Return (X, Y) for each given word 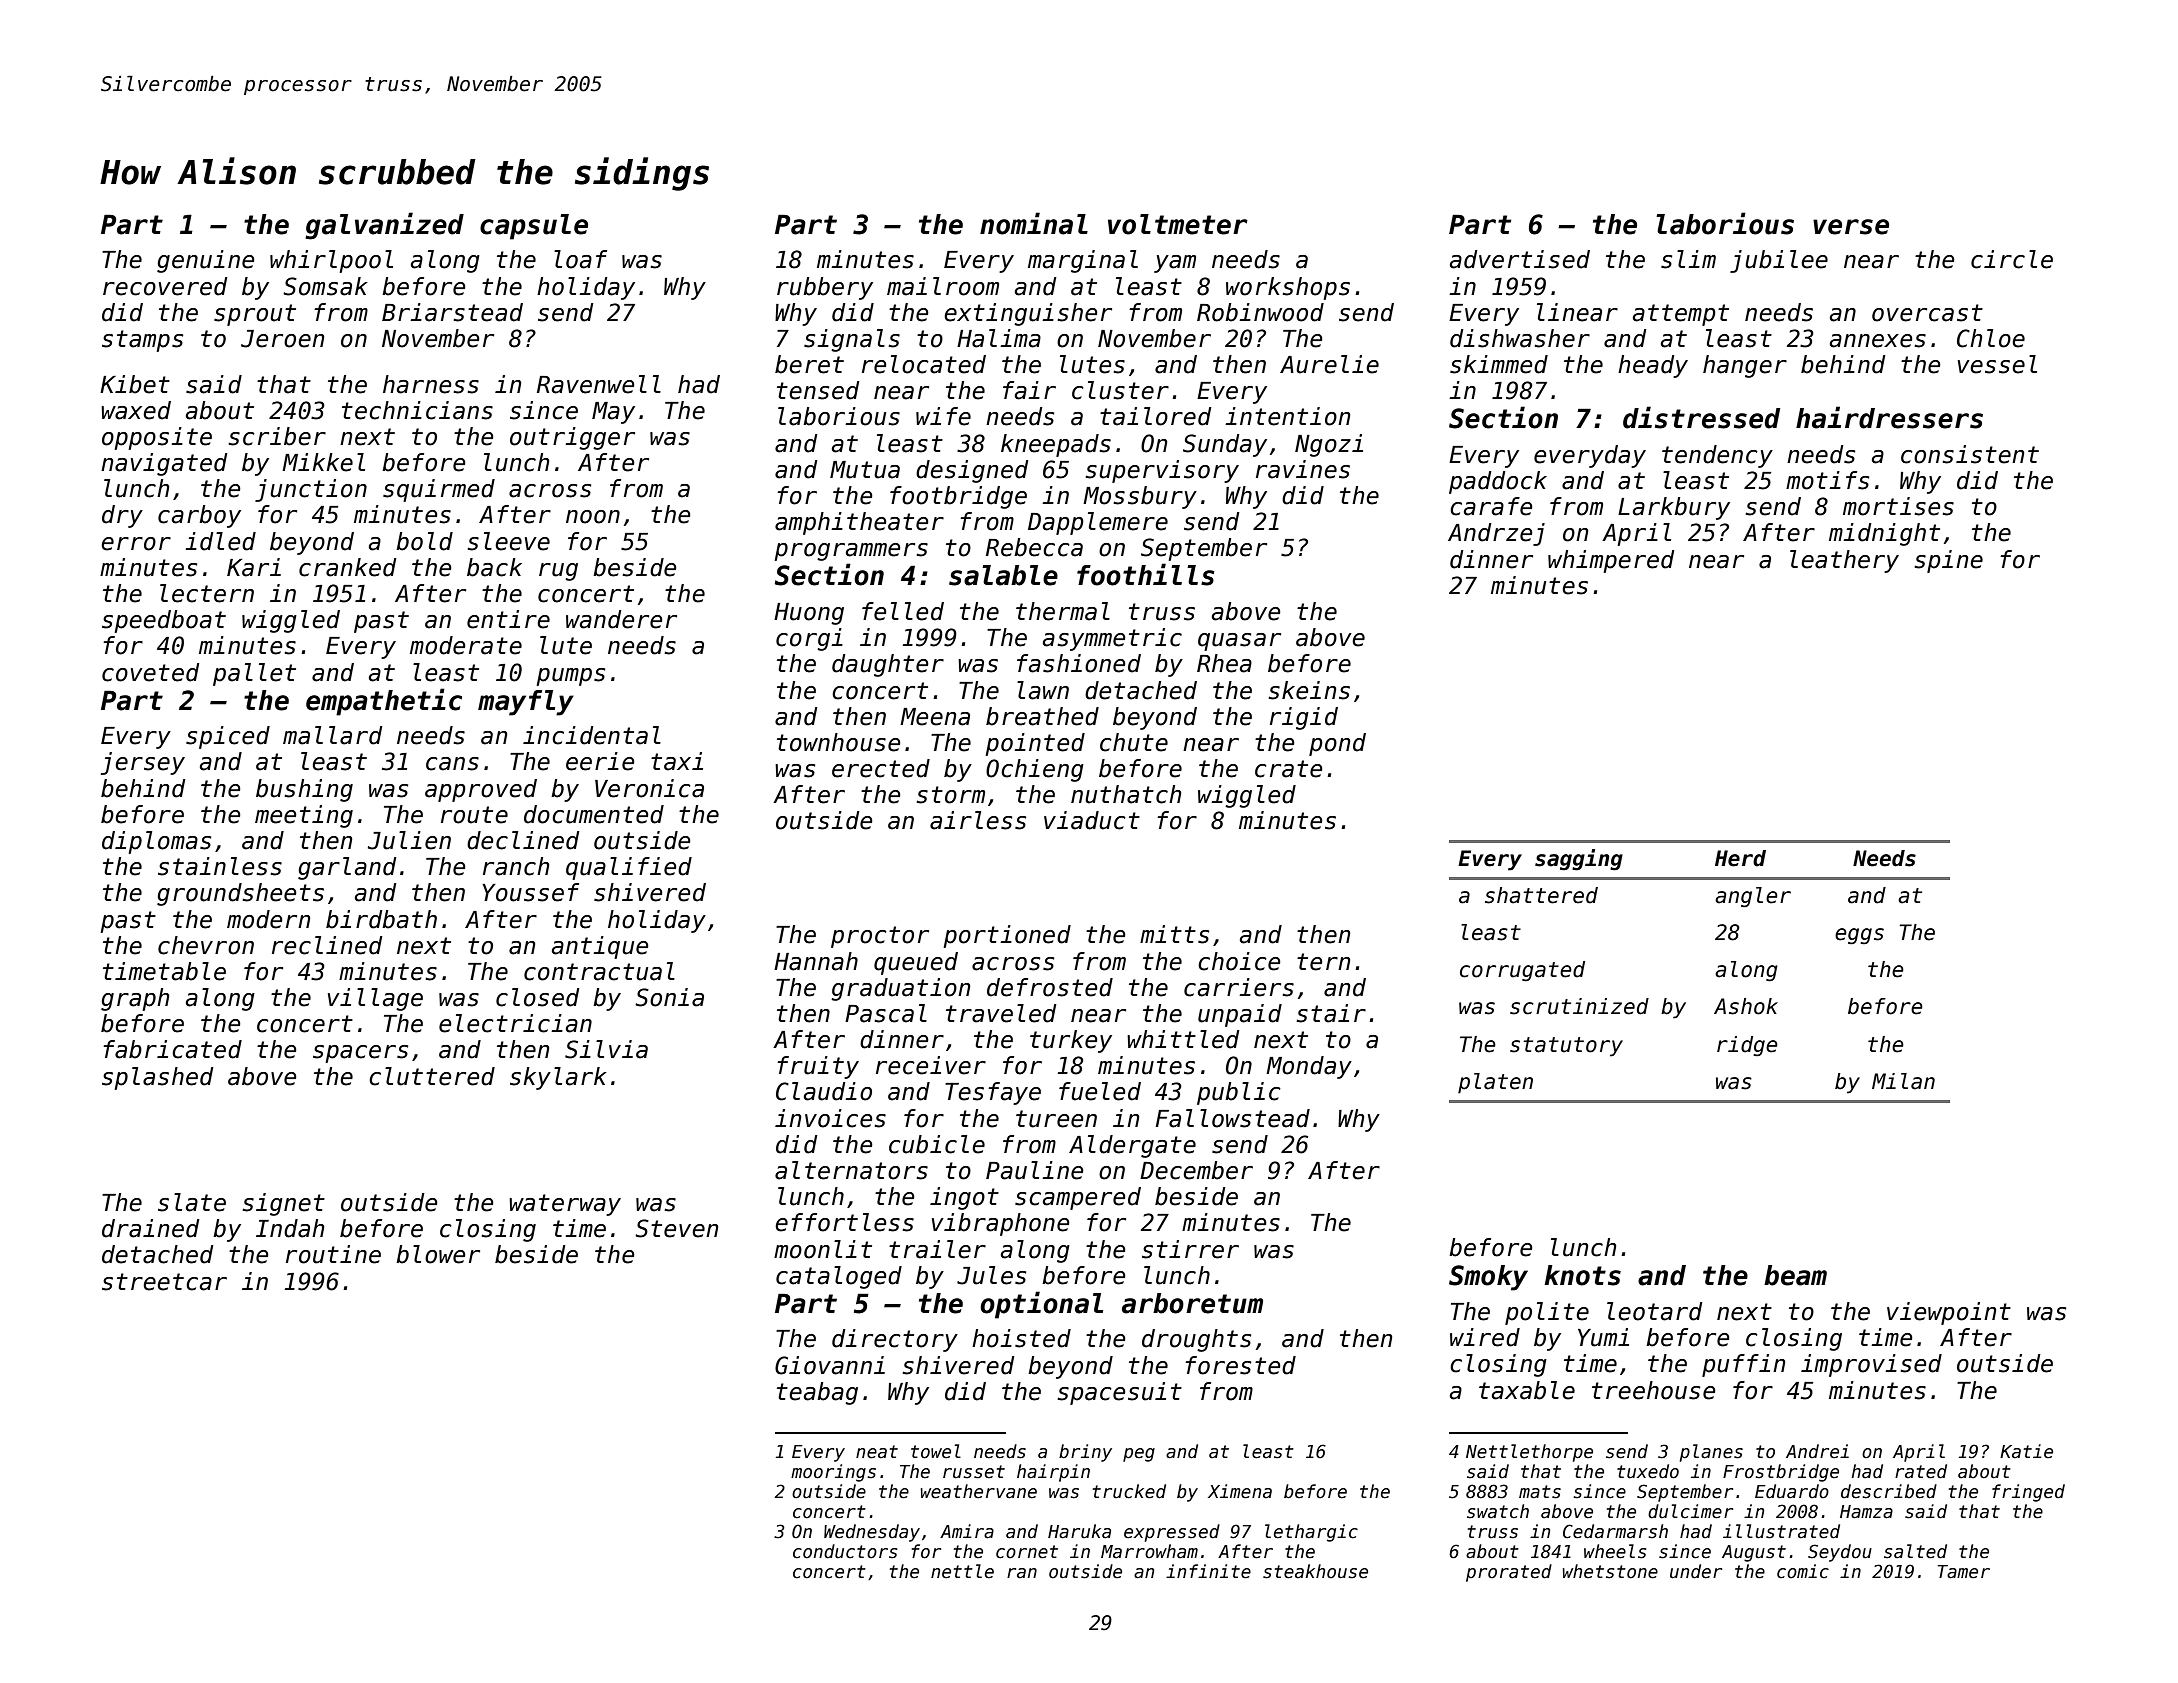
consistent (1970, 454)
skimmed (1499, 364)
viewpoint (1949, 1313)
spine (1948, 561)
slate (192, 1202)
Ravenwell (599, 384)
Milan (1903, 1081)
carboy (199, 516)
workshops (1288, 288)
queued (916, 963)
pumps (570, 677)
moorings (833, 1473)
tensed (818, 390)
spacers (360, 1054)
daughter (888, 665)
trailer (937, 1249)
